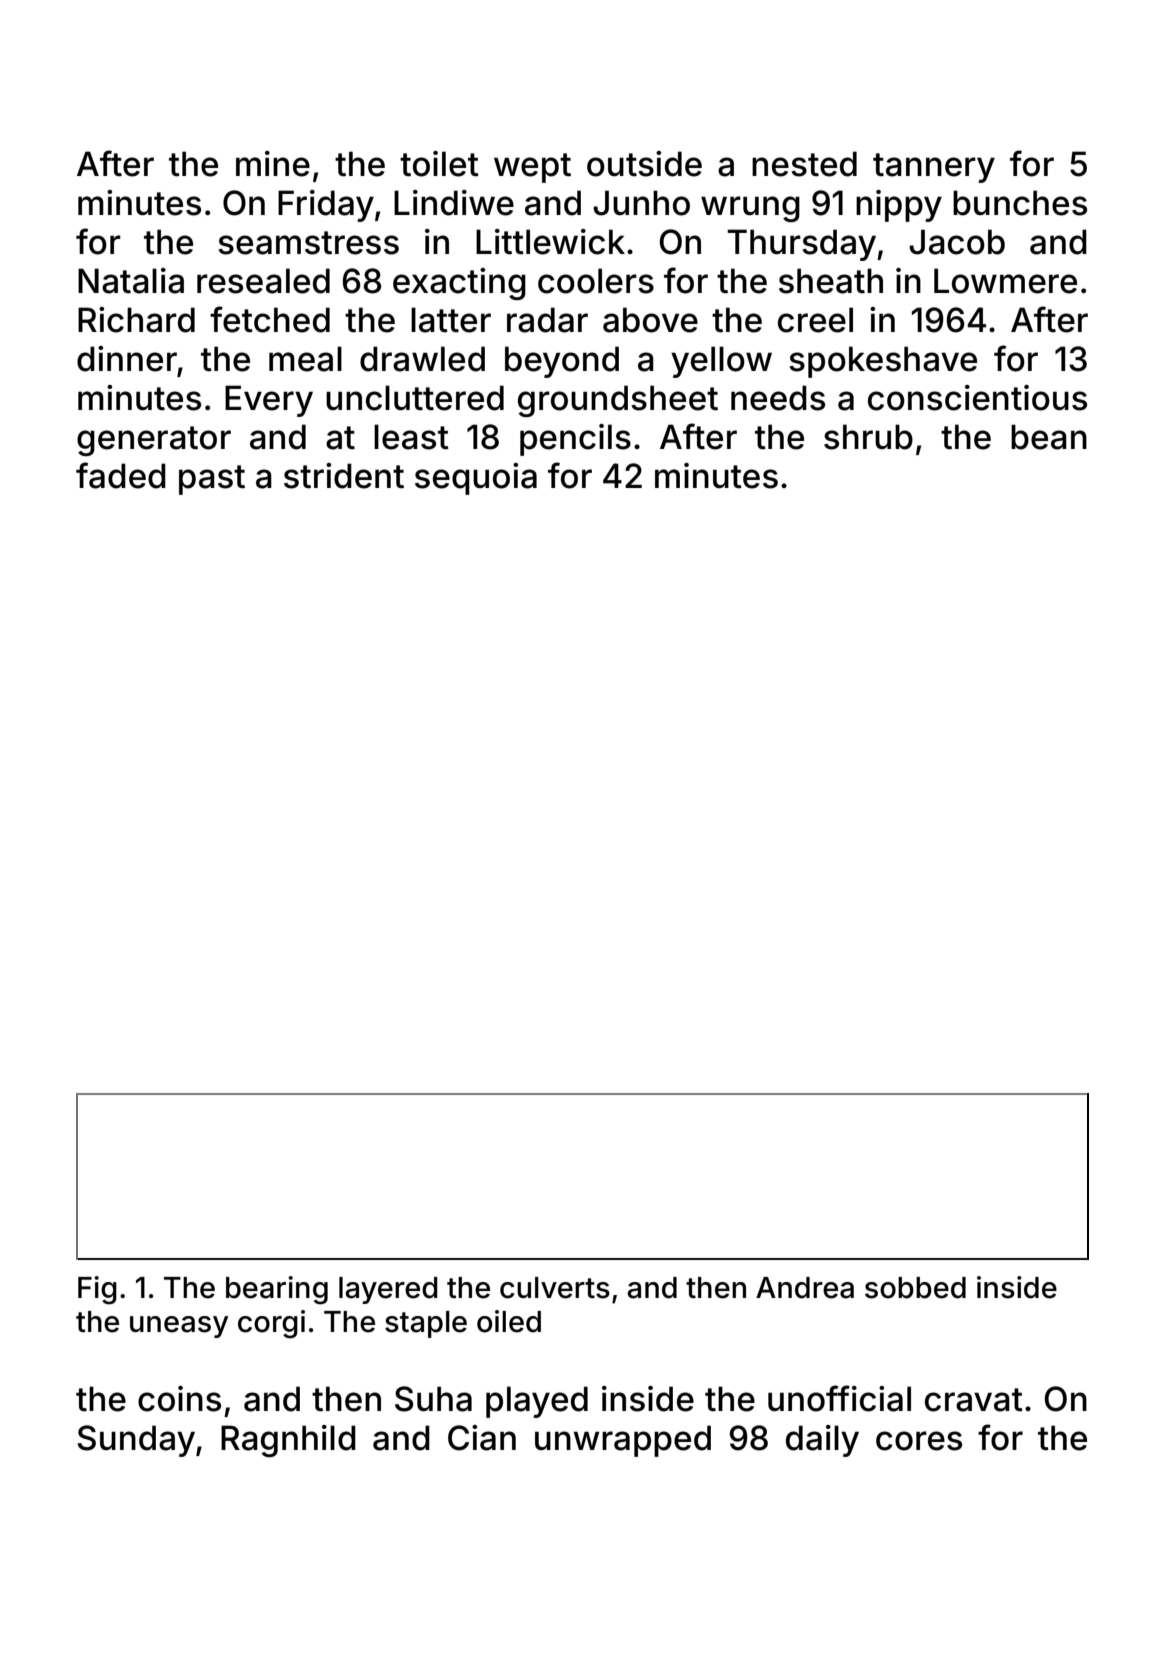  Describe the element at coordinates (1049, 437) in the image. I see `bean` at that location.
